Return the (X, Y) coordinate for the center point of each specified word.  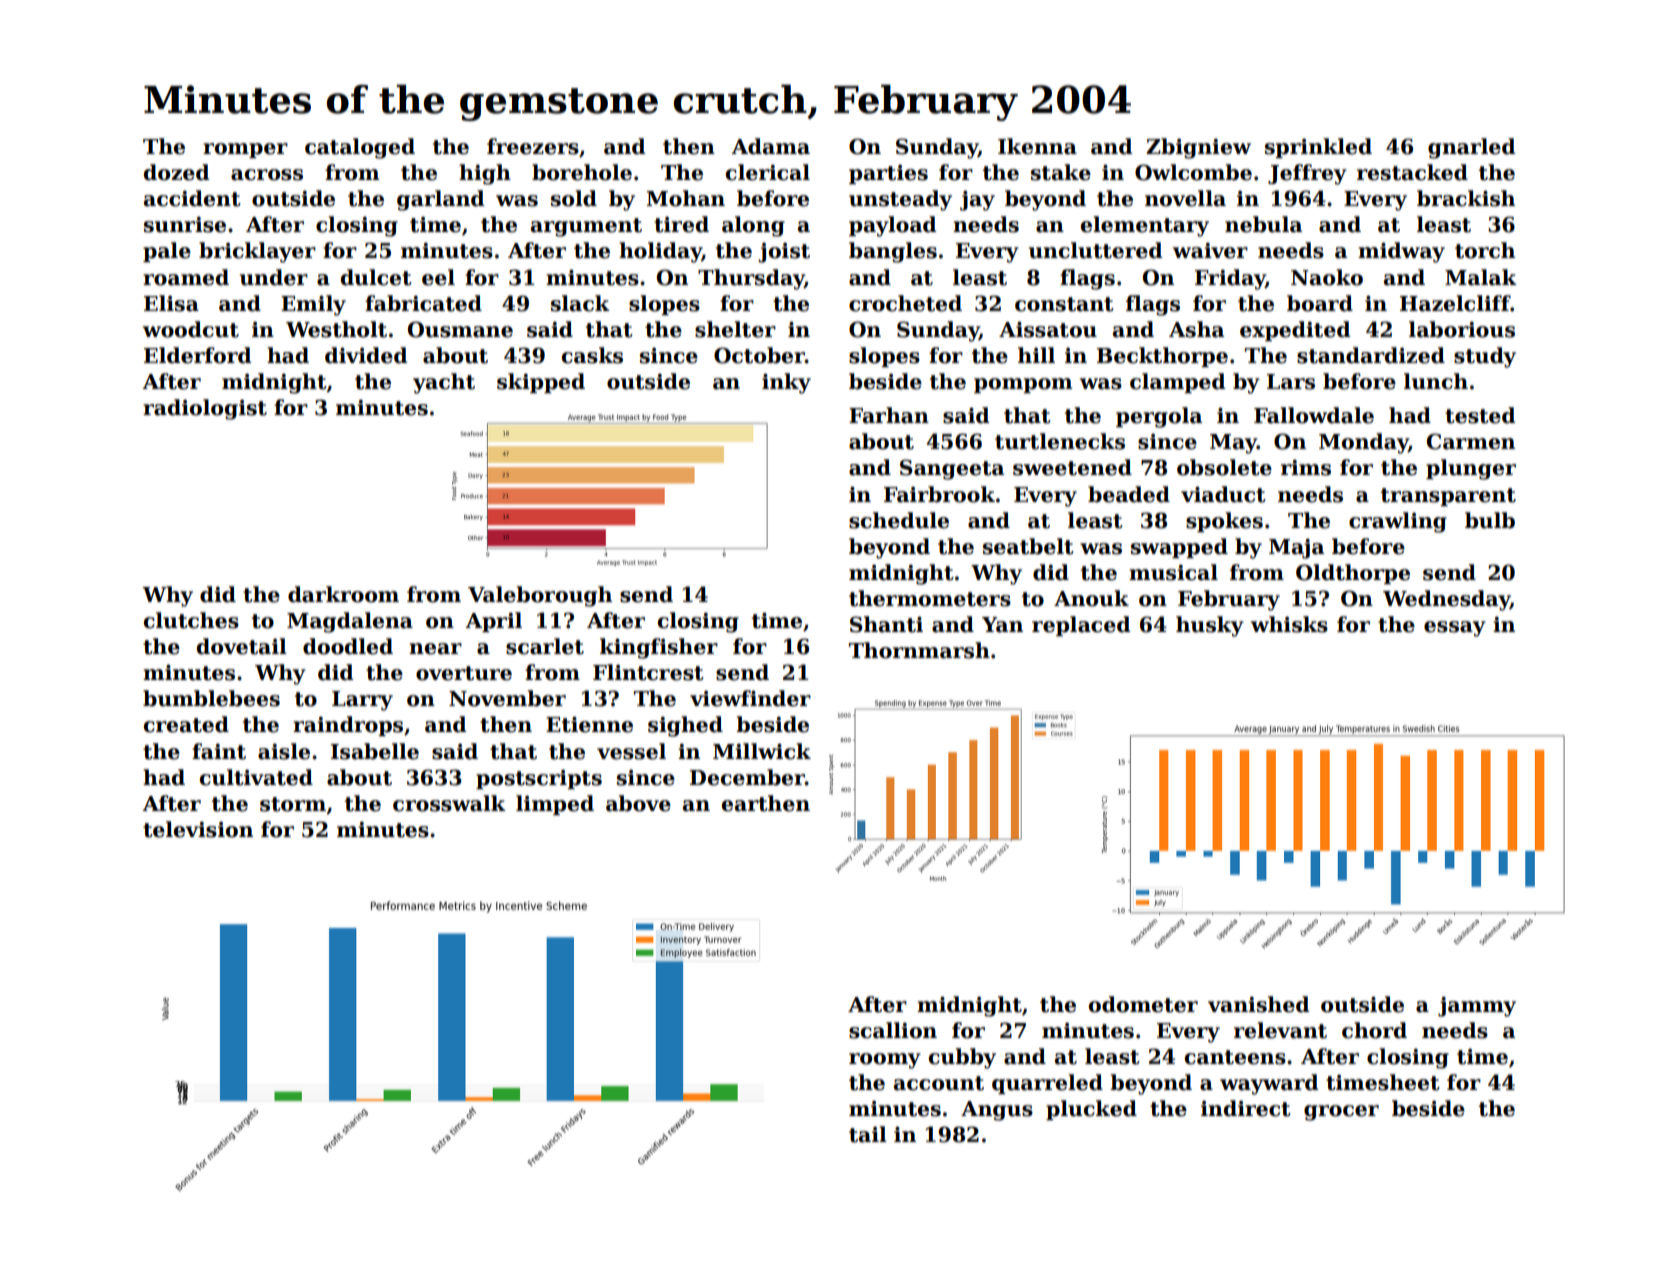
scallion (893, 1030)
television (198, 829)
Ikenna (1037, 146)
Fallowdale (1314, 415)
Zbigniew (1198, 148)
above (638, 803)
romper (245, 150)
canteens (1235, 1057)
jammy (1477, 1006)
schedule (899, 520)
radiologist (205, 409)
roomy (885, 1061)
